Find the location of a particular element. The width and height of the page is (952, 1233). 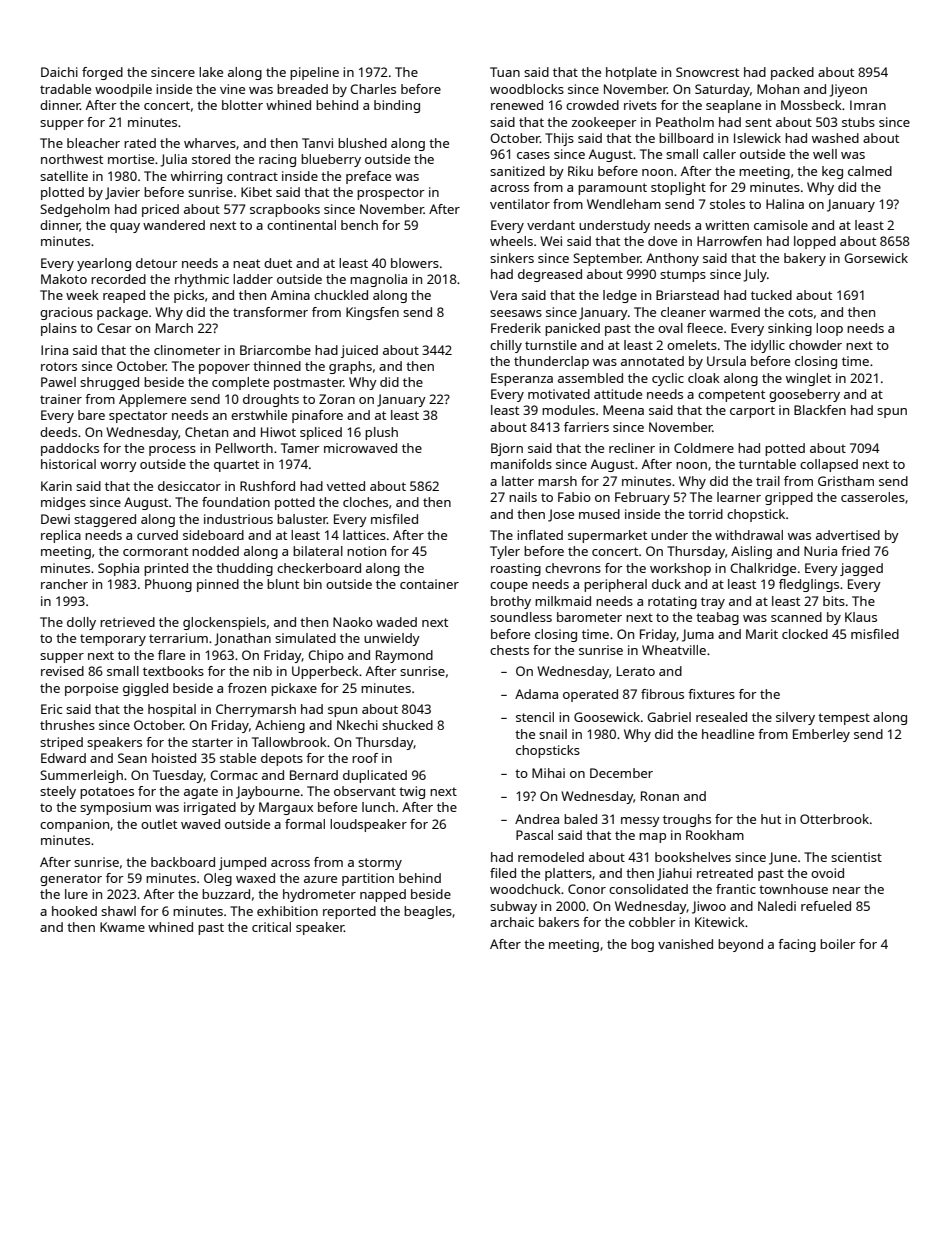

packed is located at coordinates (792, 73).
